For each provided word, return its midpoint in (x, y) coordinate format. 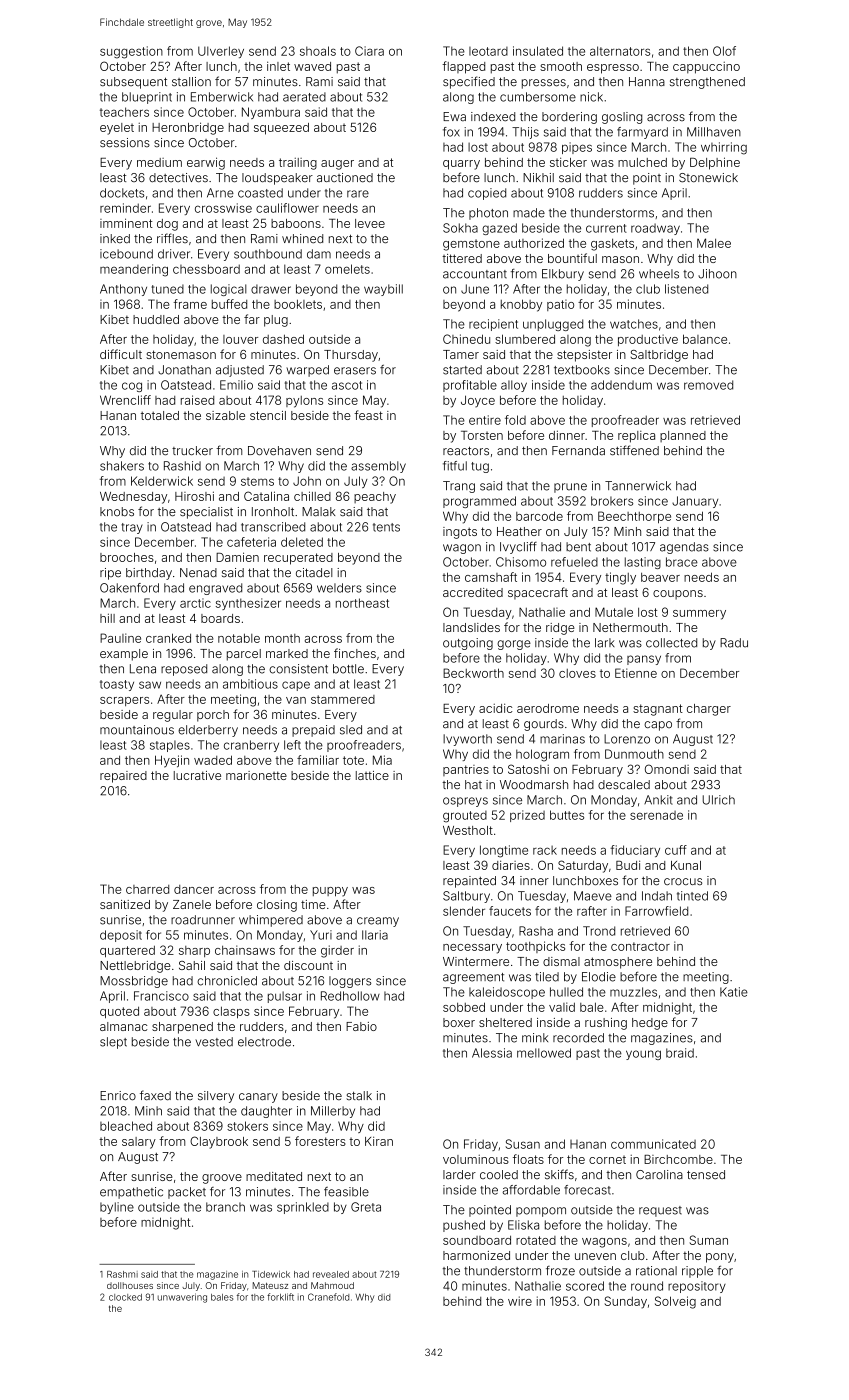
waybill (383, 290)
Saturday (583, 866)
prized (527, 816)
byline (117, 1208)
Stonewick (708, 178)
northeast (362, 603)
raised (197, 400)
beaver (660, 577)
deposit (121, 936)
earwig (206, 163)
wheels (659, 274)
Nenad (198, 573)
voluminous (476, 1159)
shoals (318, 51)
